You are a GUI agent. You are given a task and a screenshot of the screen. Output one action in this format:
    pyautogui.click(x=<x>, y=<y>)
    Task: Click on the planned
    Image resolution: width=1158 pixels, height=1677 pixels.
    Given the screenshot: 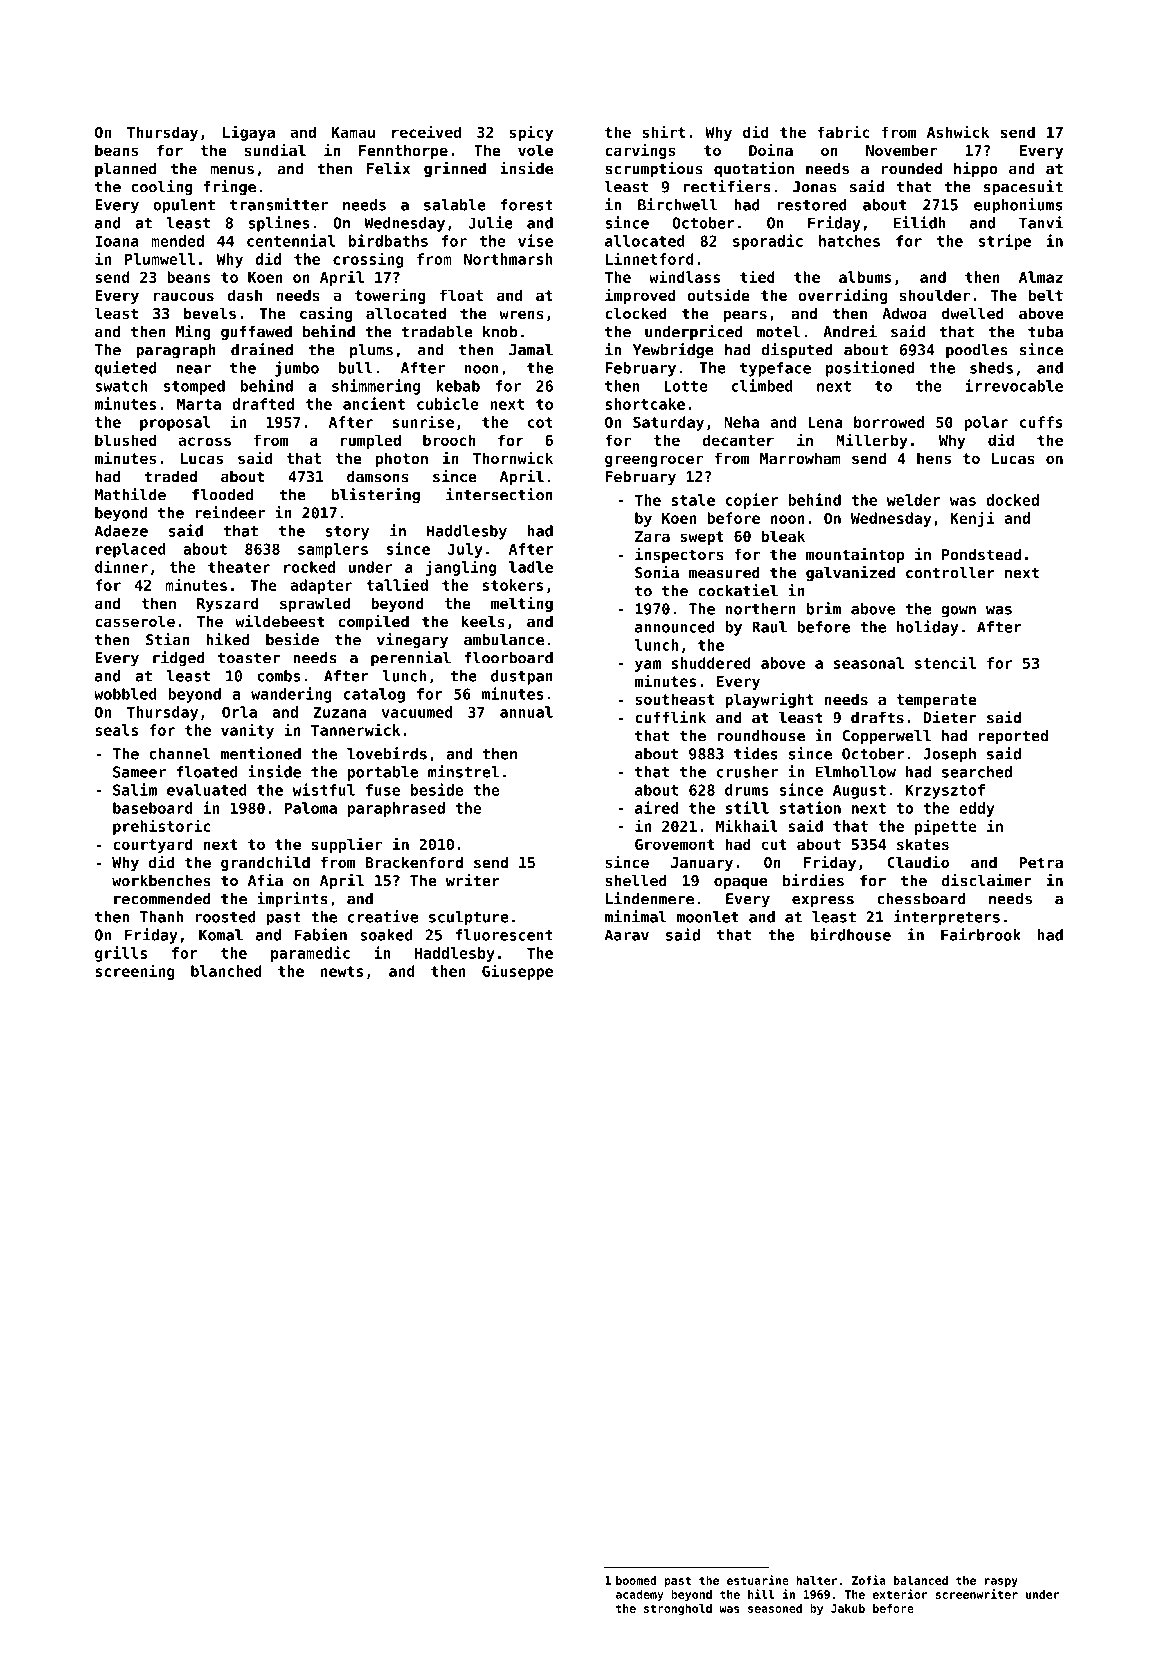 What is the action you would take?
    pyautogui.click(x=126, y=169)
